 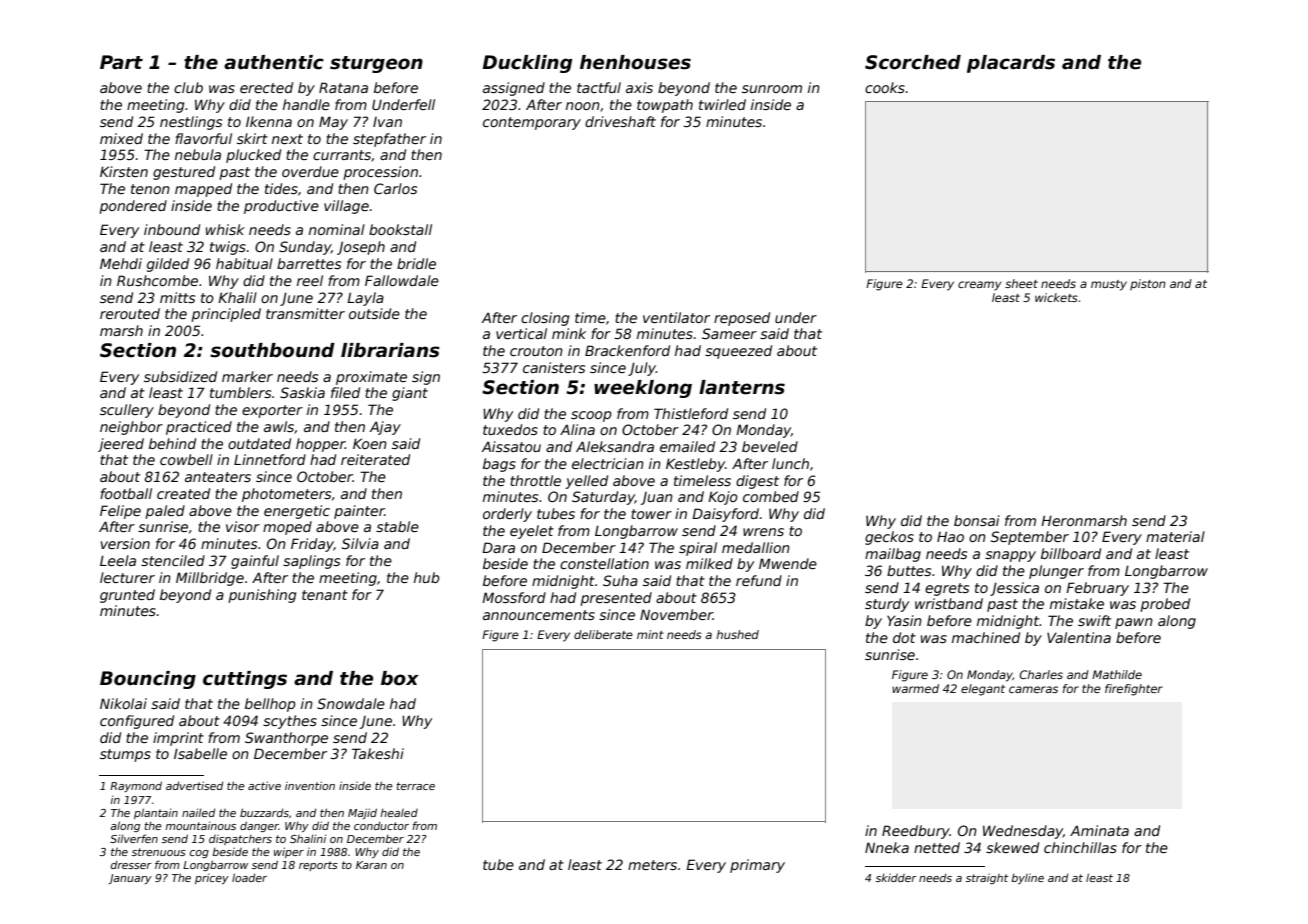 What do you see at coordinates (620, 121) in the image?
I see `driveshaft` at bounding box center [620, 121].
